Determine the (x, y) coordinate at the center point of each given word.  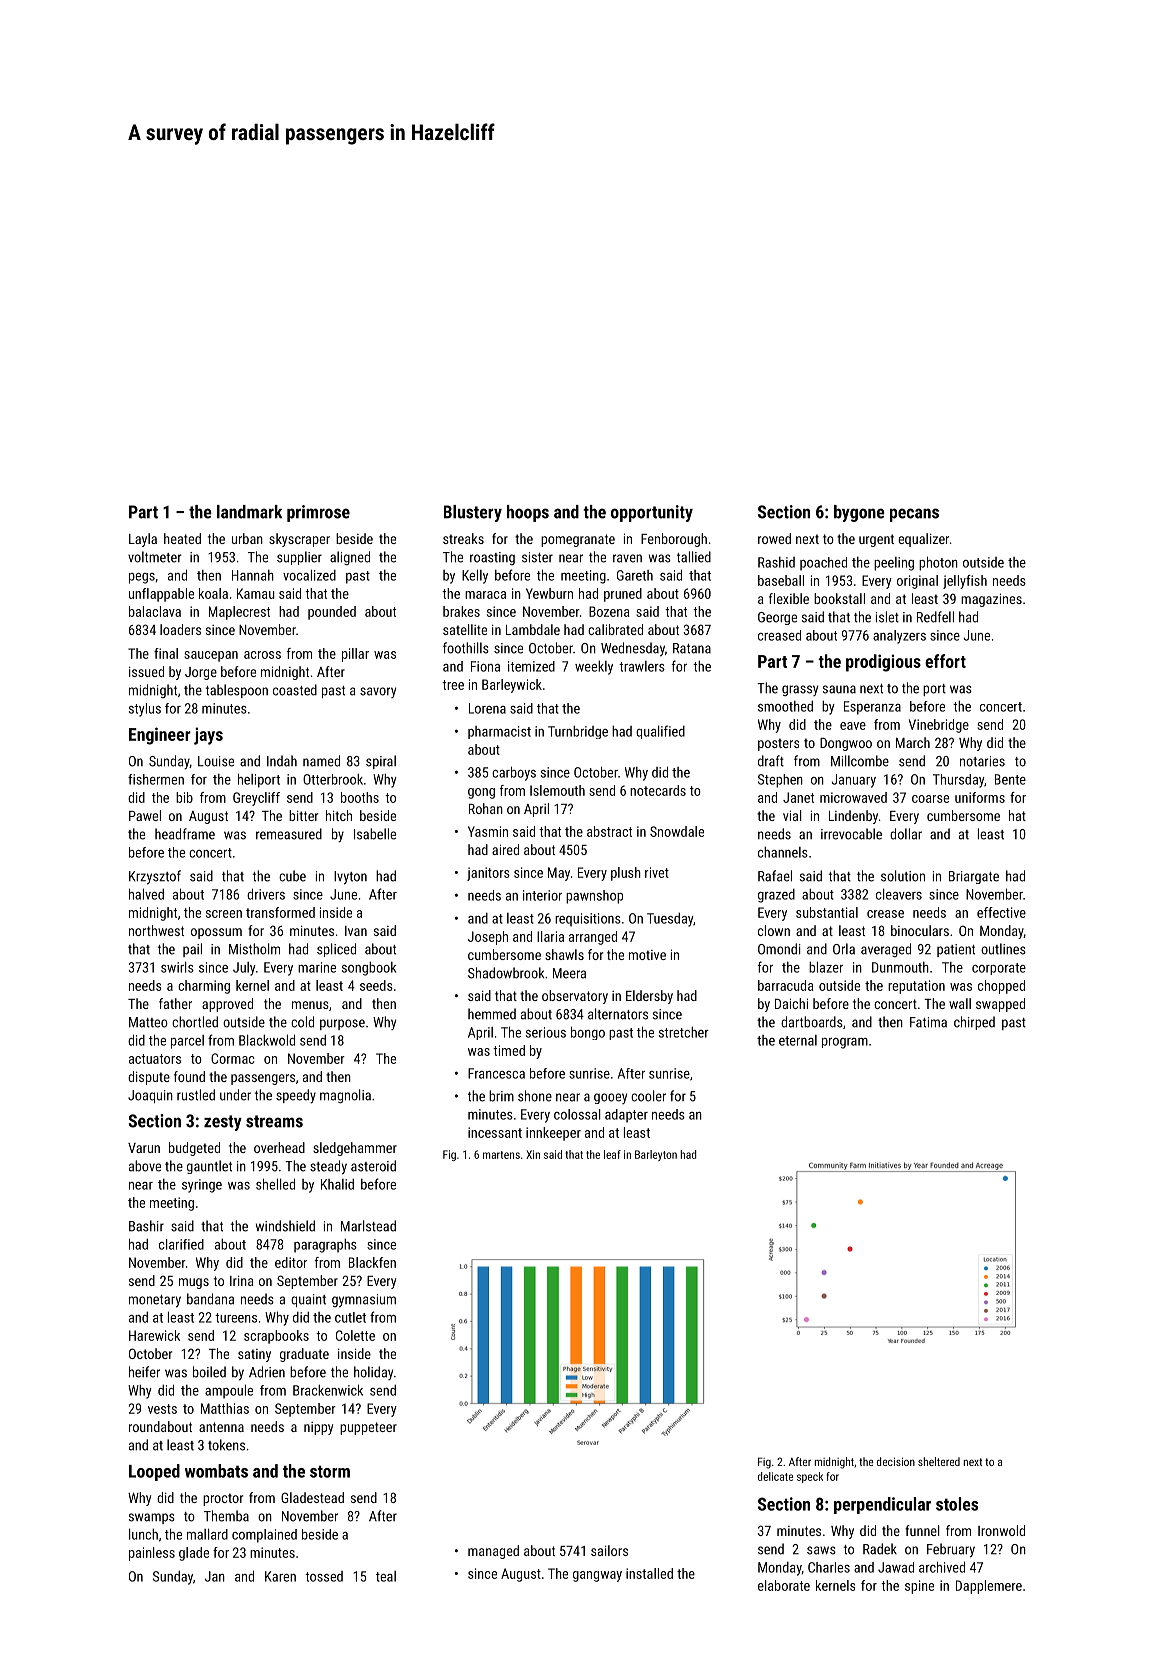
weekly (594, 667)
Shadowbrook (506, 973)
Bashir (146, 1226)
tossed (324, 1576)
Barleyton (656, 1155)
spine (919, 1587)
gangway (597, 1576)
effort (945, 661)
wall (960, 1003)
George (777, 618)
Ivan (356, 931)
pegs (142, 578)
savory (378, 692)
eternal (798, 1040)
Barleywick (512, 686)
